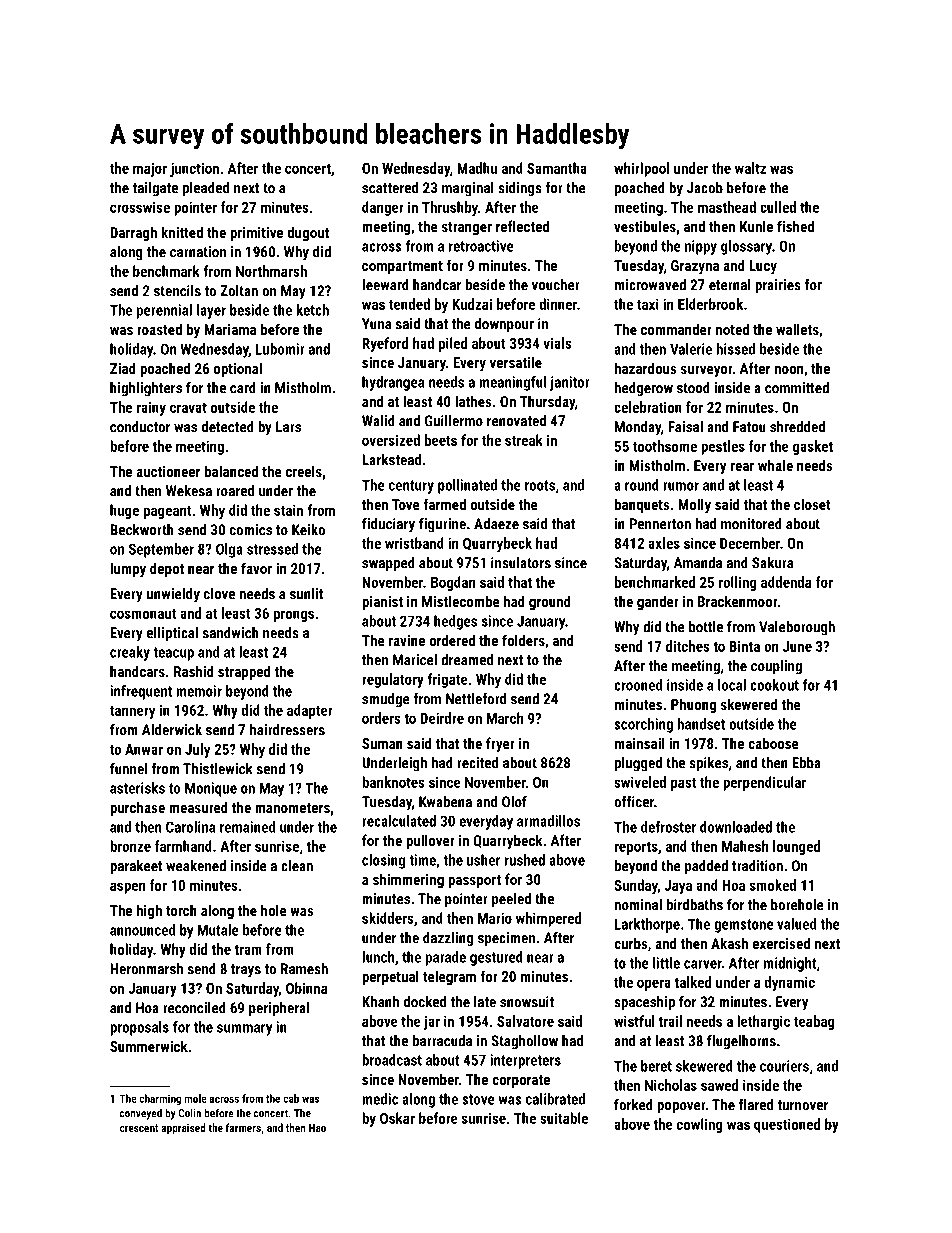  Describe the element at coordinates (149, 1046) in the image. I see `Summerwick` at that location.
